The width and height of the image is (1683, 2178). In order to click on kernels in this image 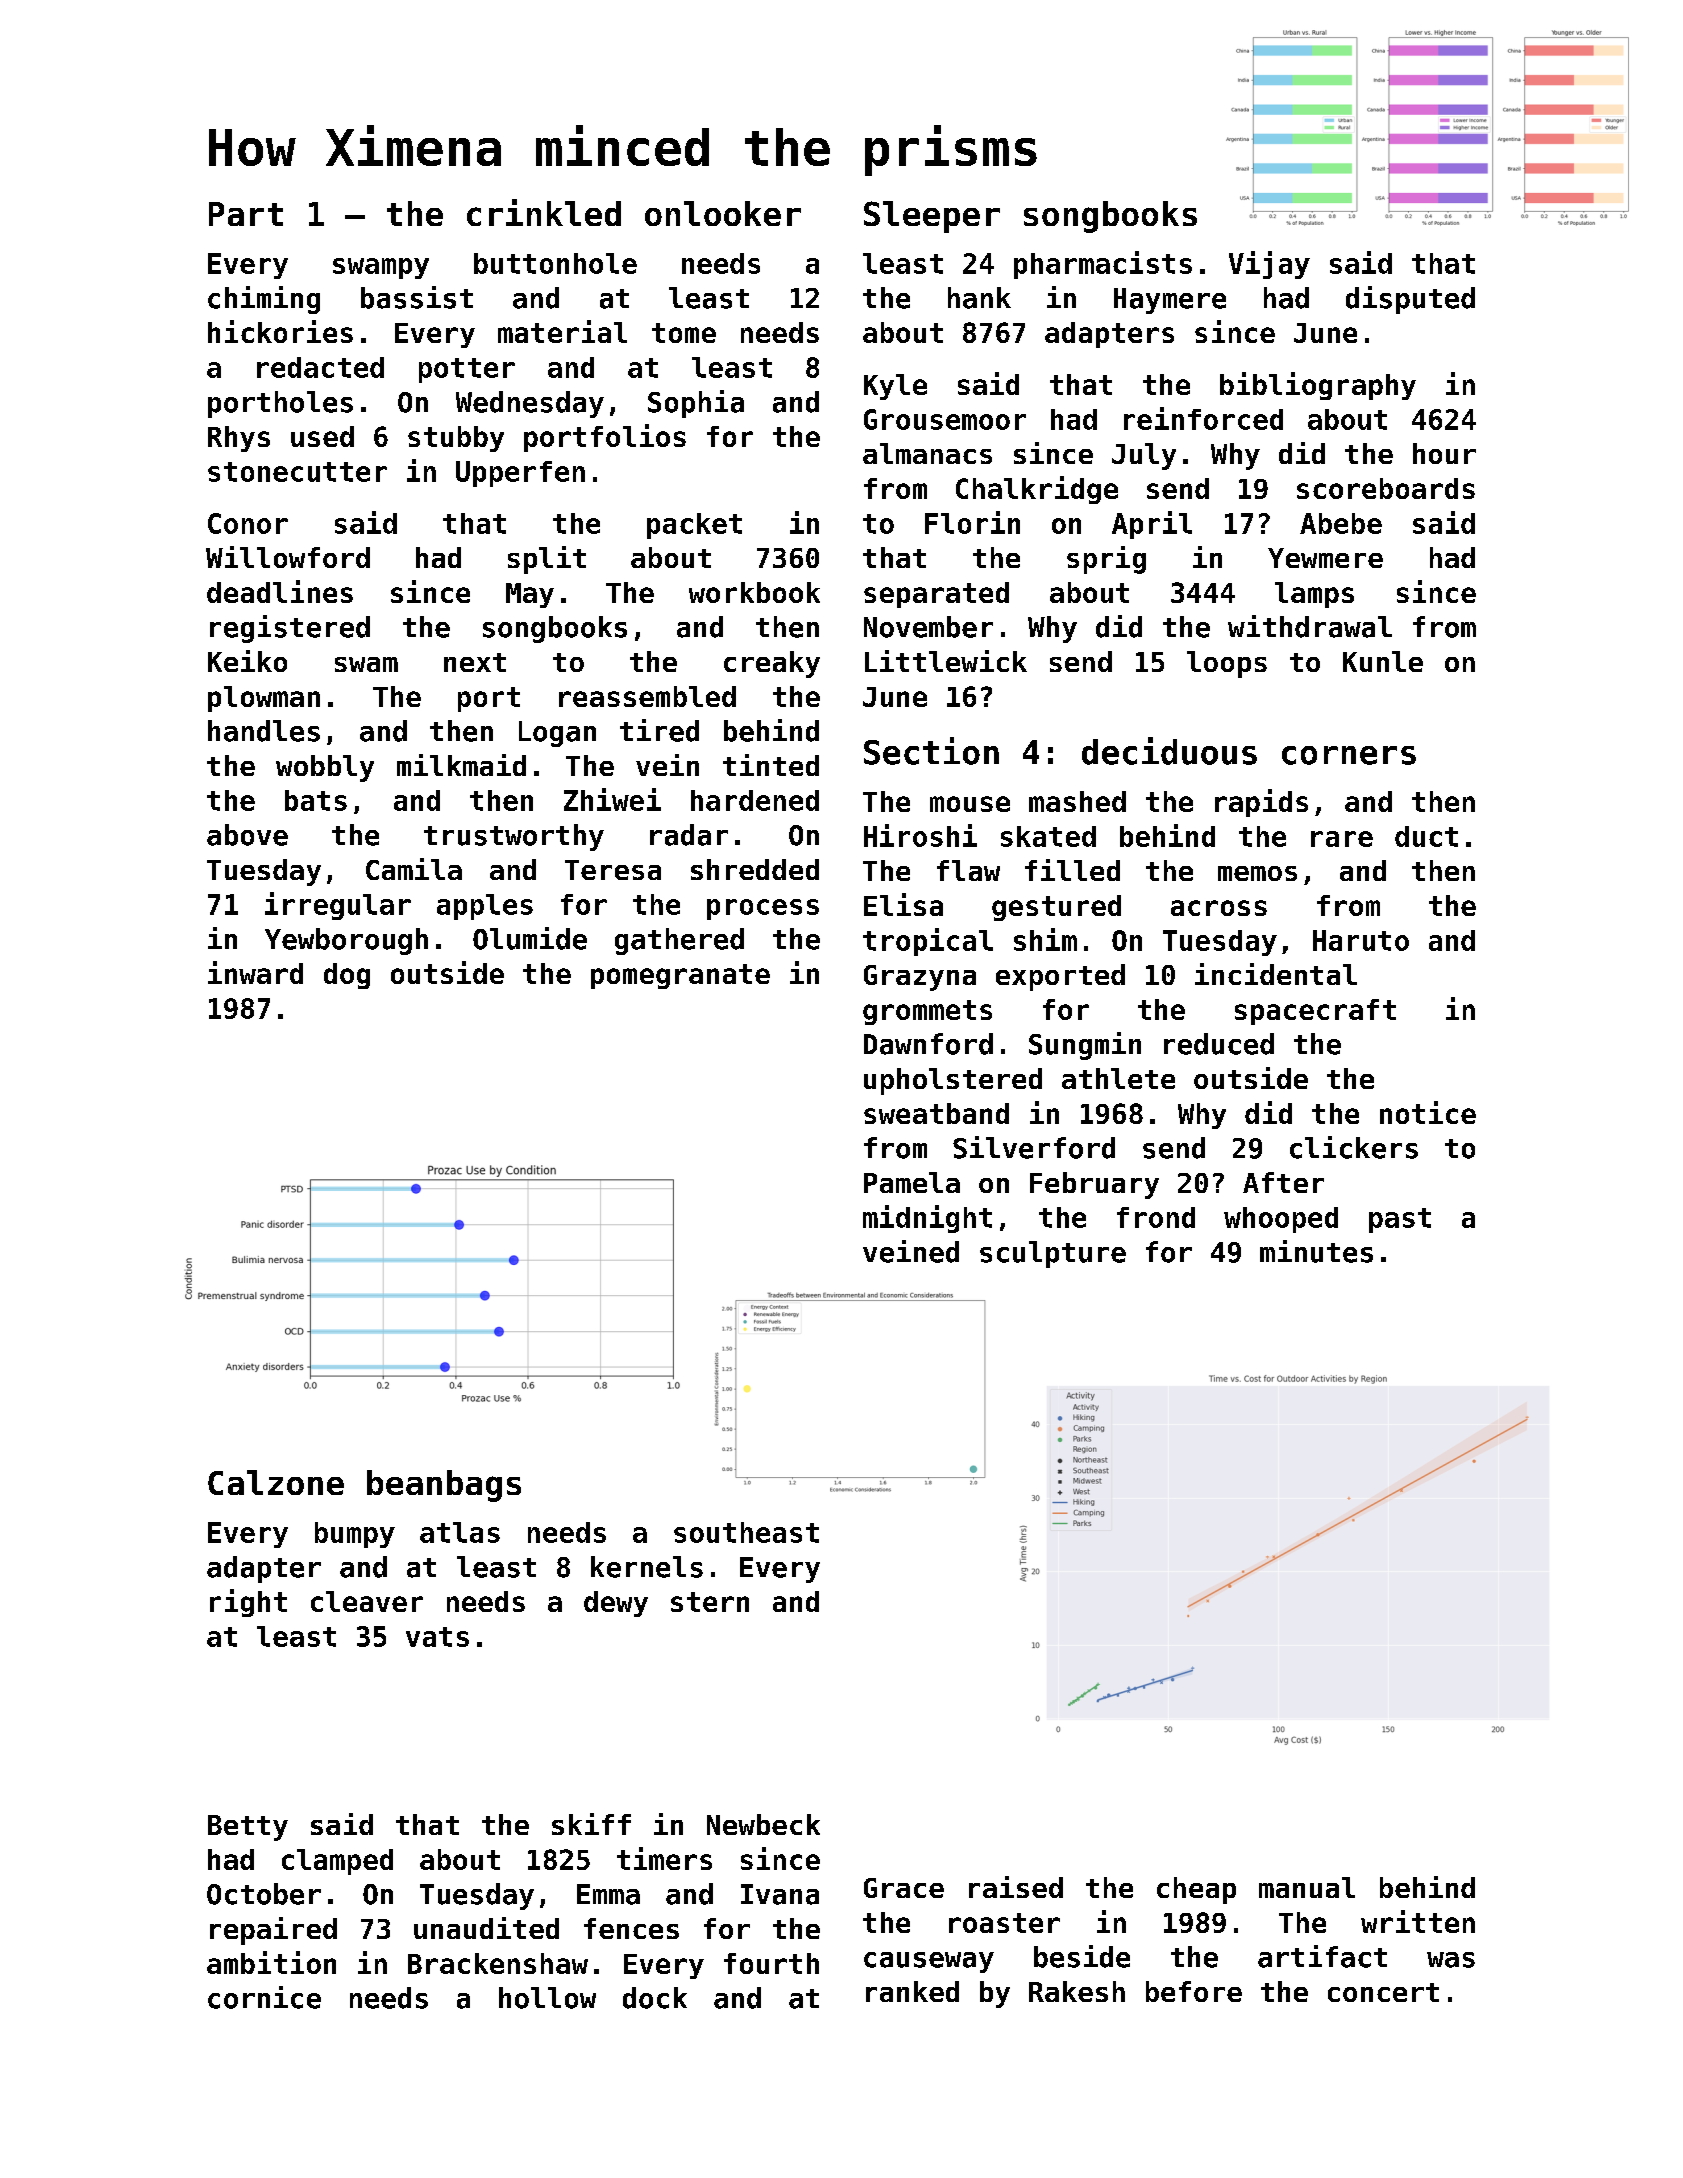, I will do `click(647, 1567)`.
